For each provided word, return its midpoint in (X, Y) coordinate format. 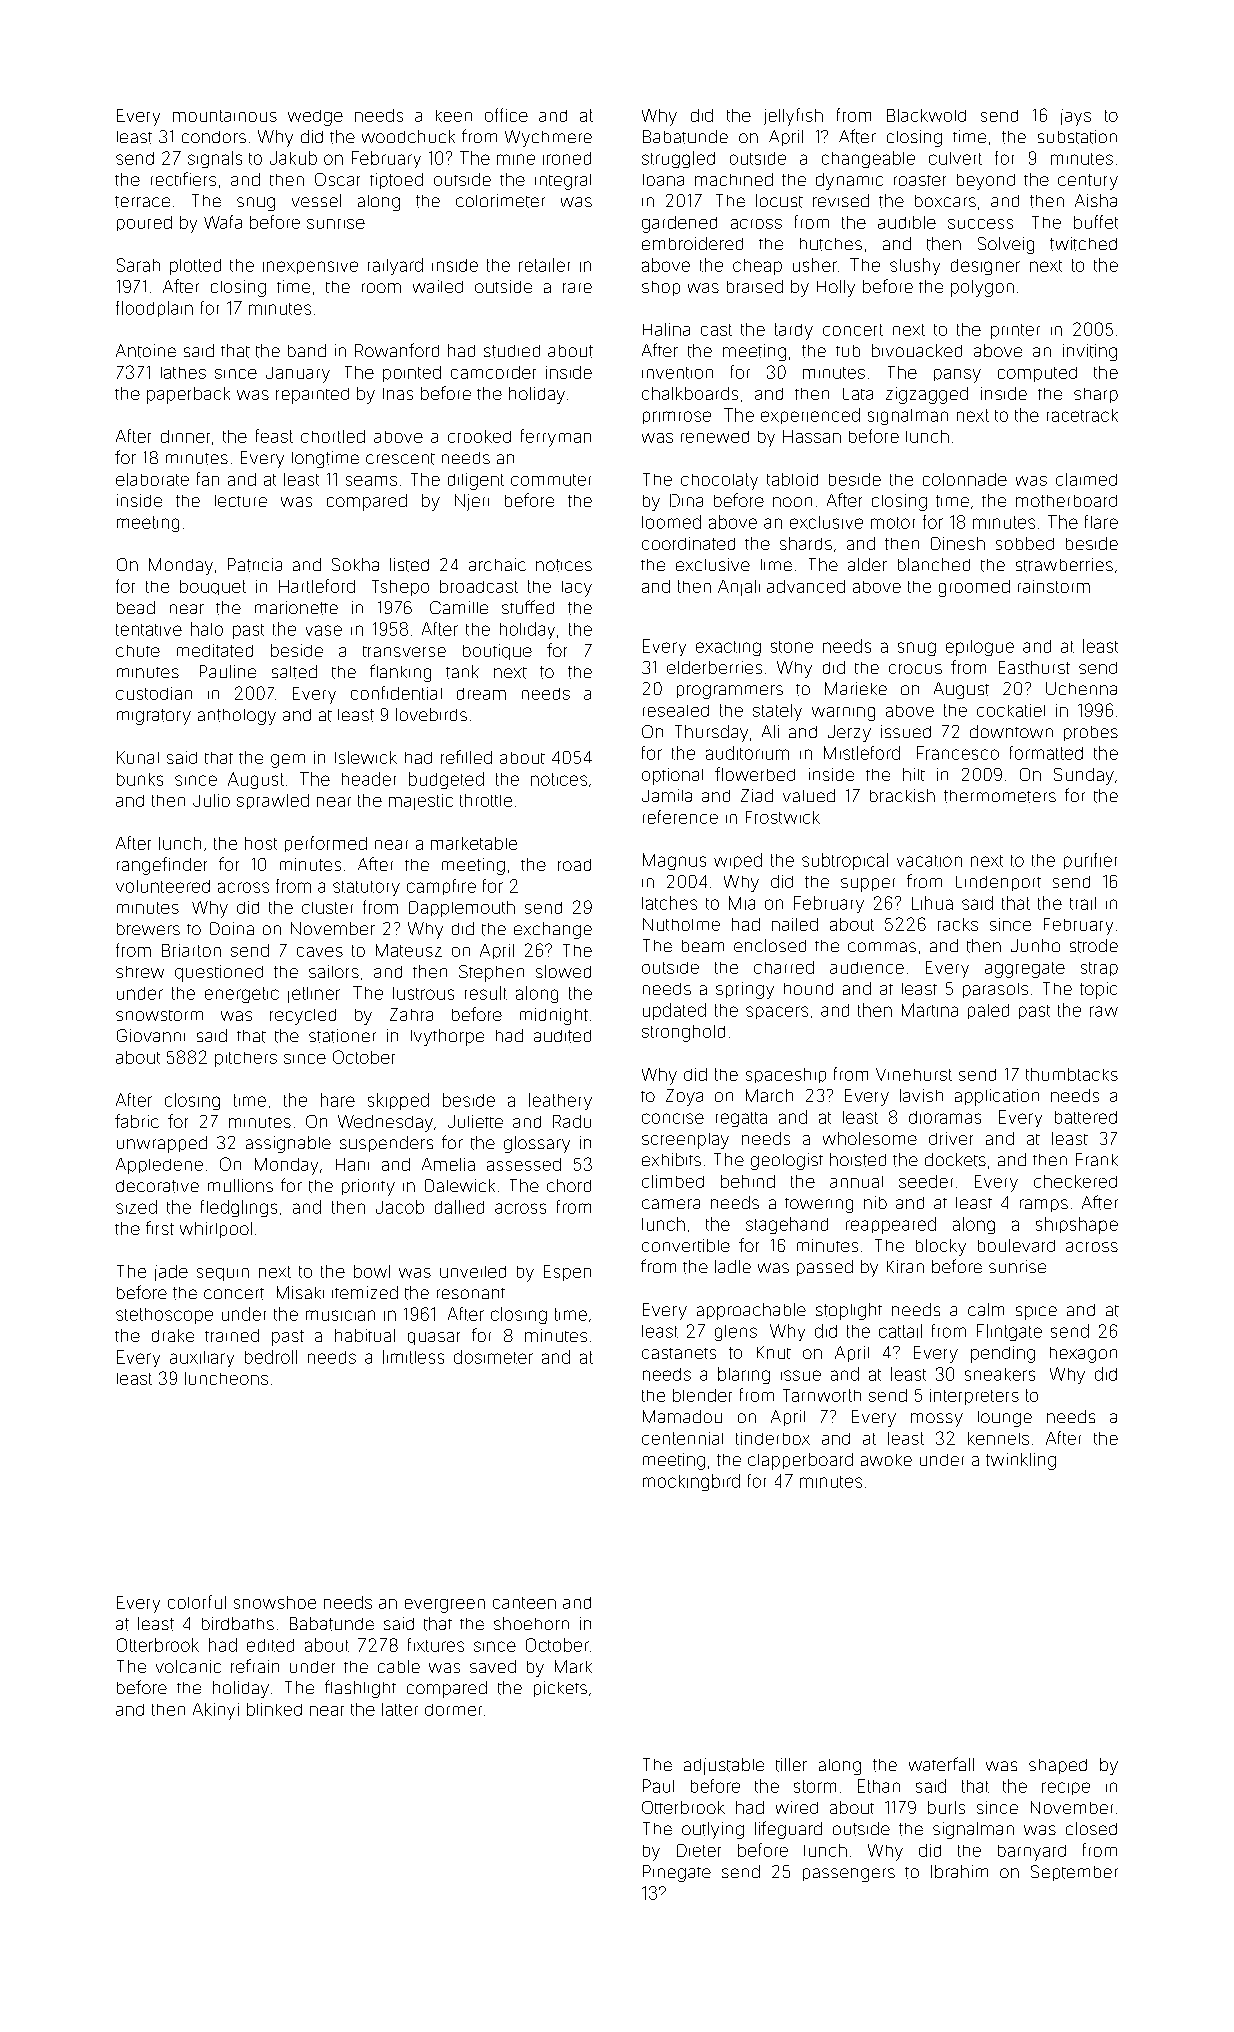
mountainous (225, 116)
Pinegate (677, 1873)
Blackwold (926, 115)
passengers (849, 1875)
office (506, 115)
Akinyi (216, 1711)
